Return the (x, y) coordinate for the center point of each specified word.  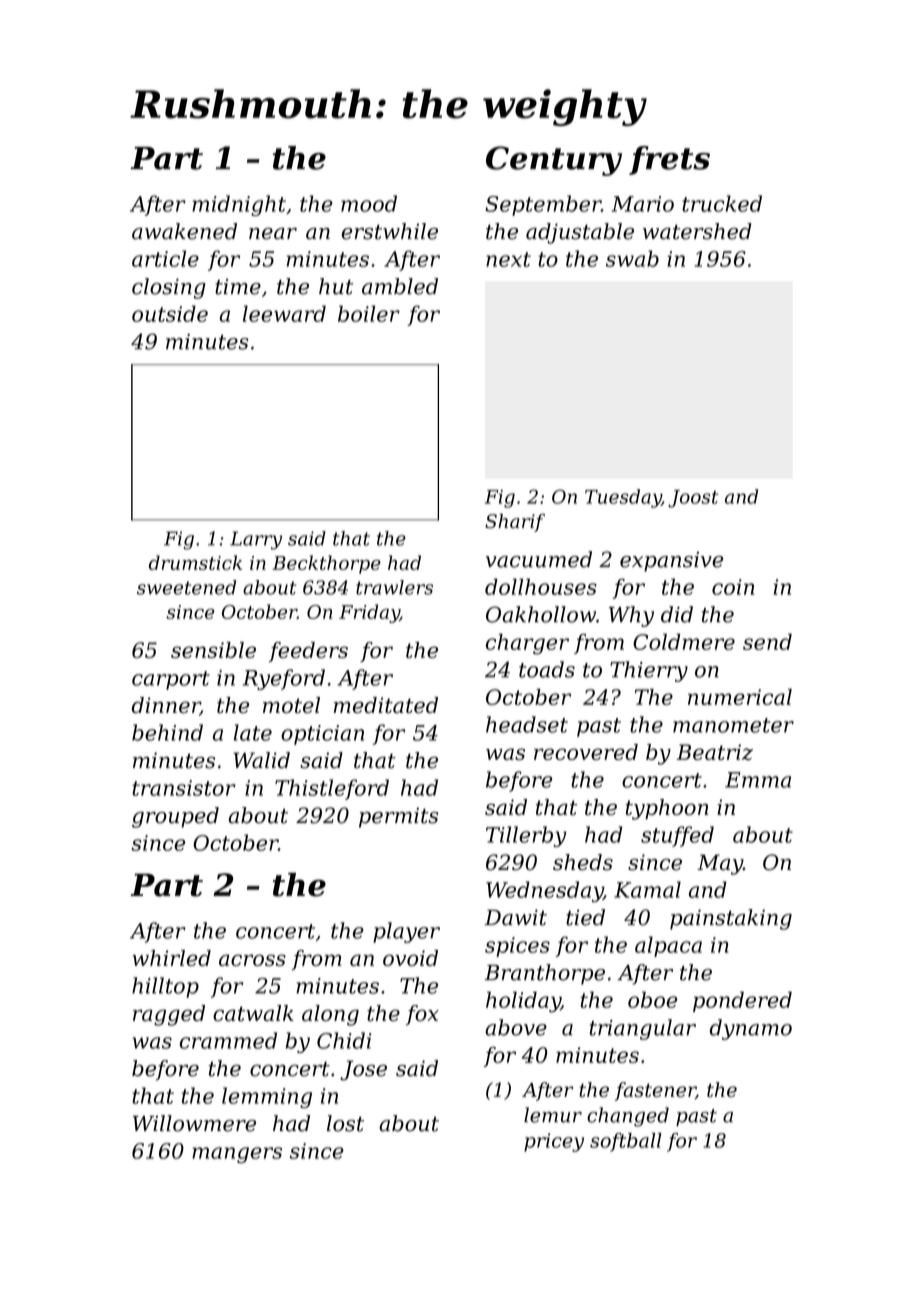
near (273, 234)
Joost (693, 499)
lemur (553, 1115)
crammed (228, 1040)
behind (167, 732)
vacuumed (539, 559)
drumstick (195, 562)
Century (554, 161)
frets (669, 160)
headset (527, 724)
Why (631, 616)
